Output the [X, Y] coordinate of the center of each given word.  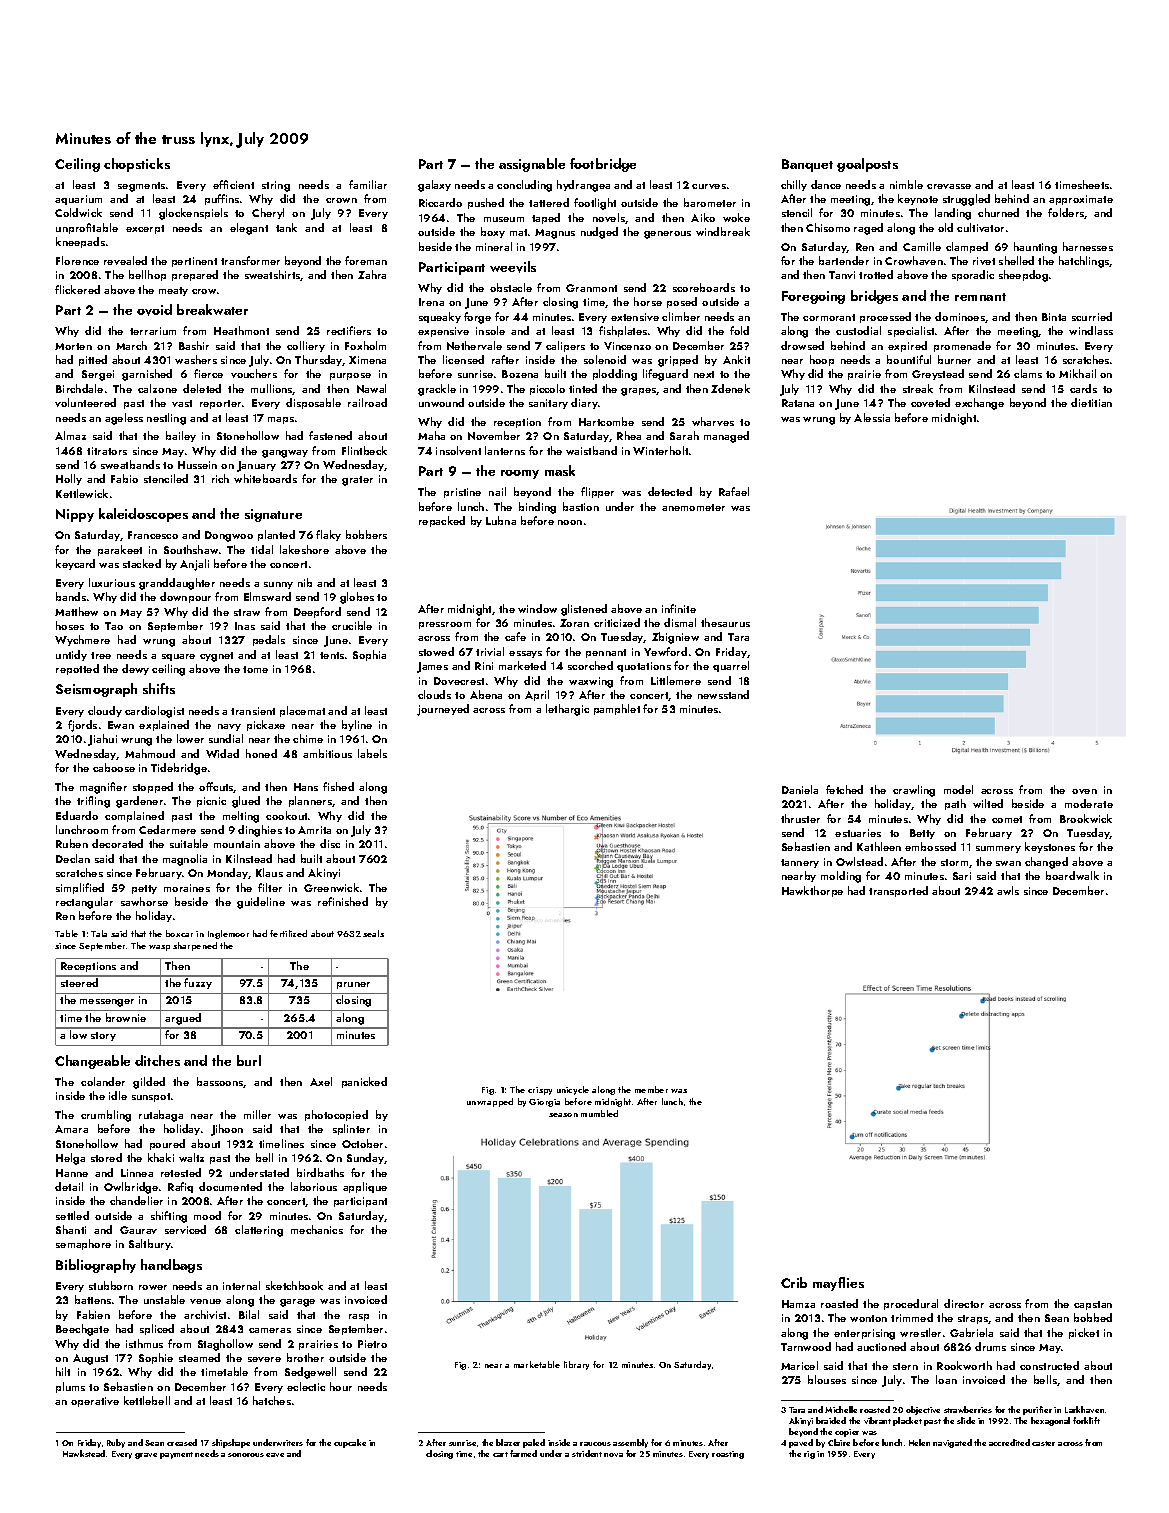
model [958, 789]
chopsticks [137, 165]
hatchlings [1084, 262]
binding [537, 508]
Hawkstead [84, 1453]
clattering [259, 1231]
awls [1008, 890]
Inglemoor [228, 934]
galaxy [434, 186]
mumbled [599, 1113]
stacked [142, 563]
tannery [800, 863]
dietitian [1091, 402]
